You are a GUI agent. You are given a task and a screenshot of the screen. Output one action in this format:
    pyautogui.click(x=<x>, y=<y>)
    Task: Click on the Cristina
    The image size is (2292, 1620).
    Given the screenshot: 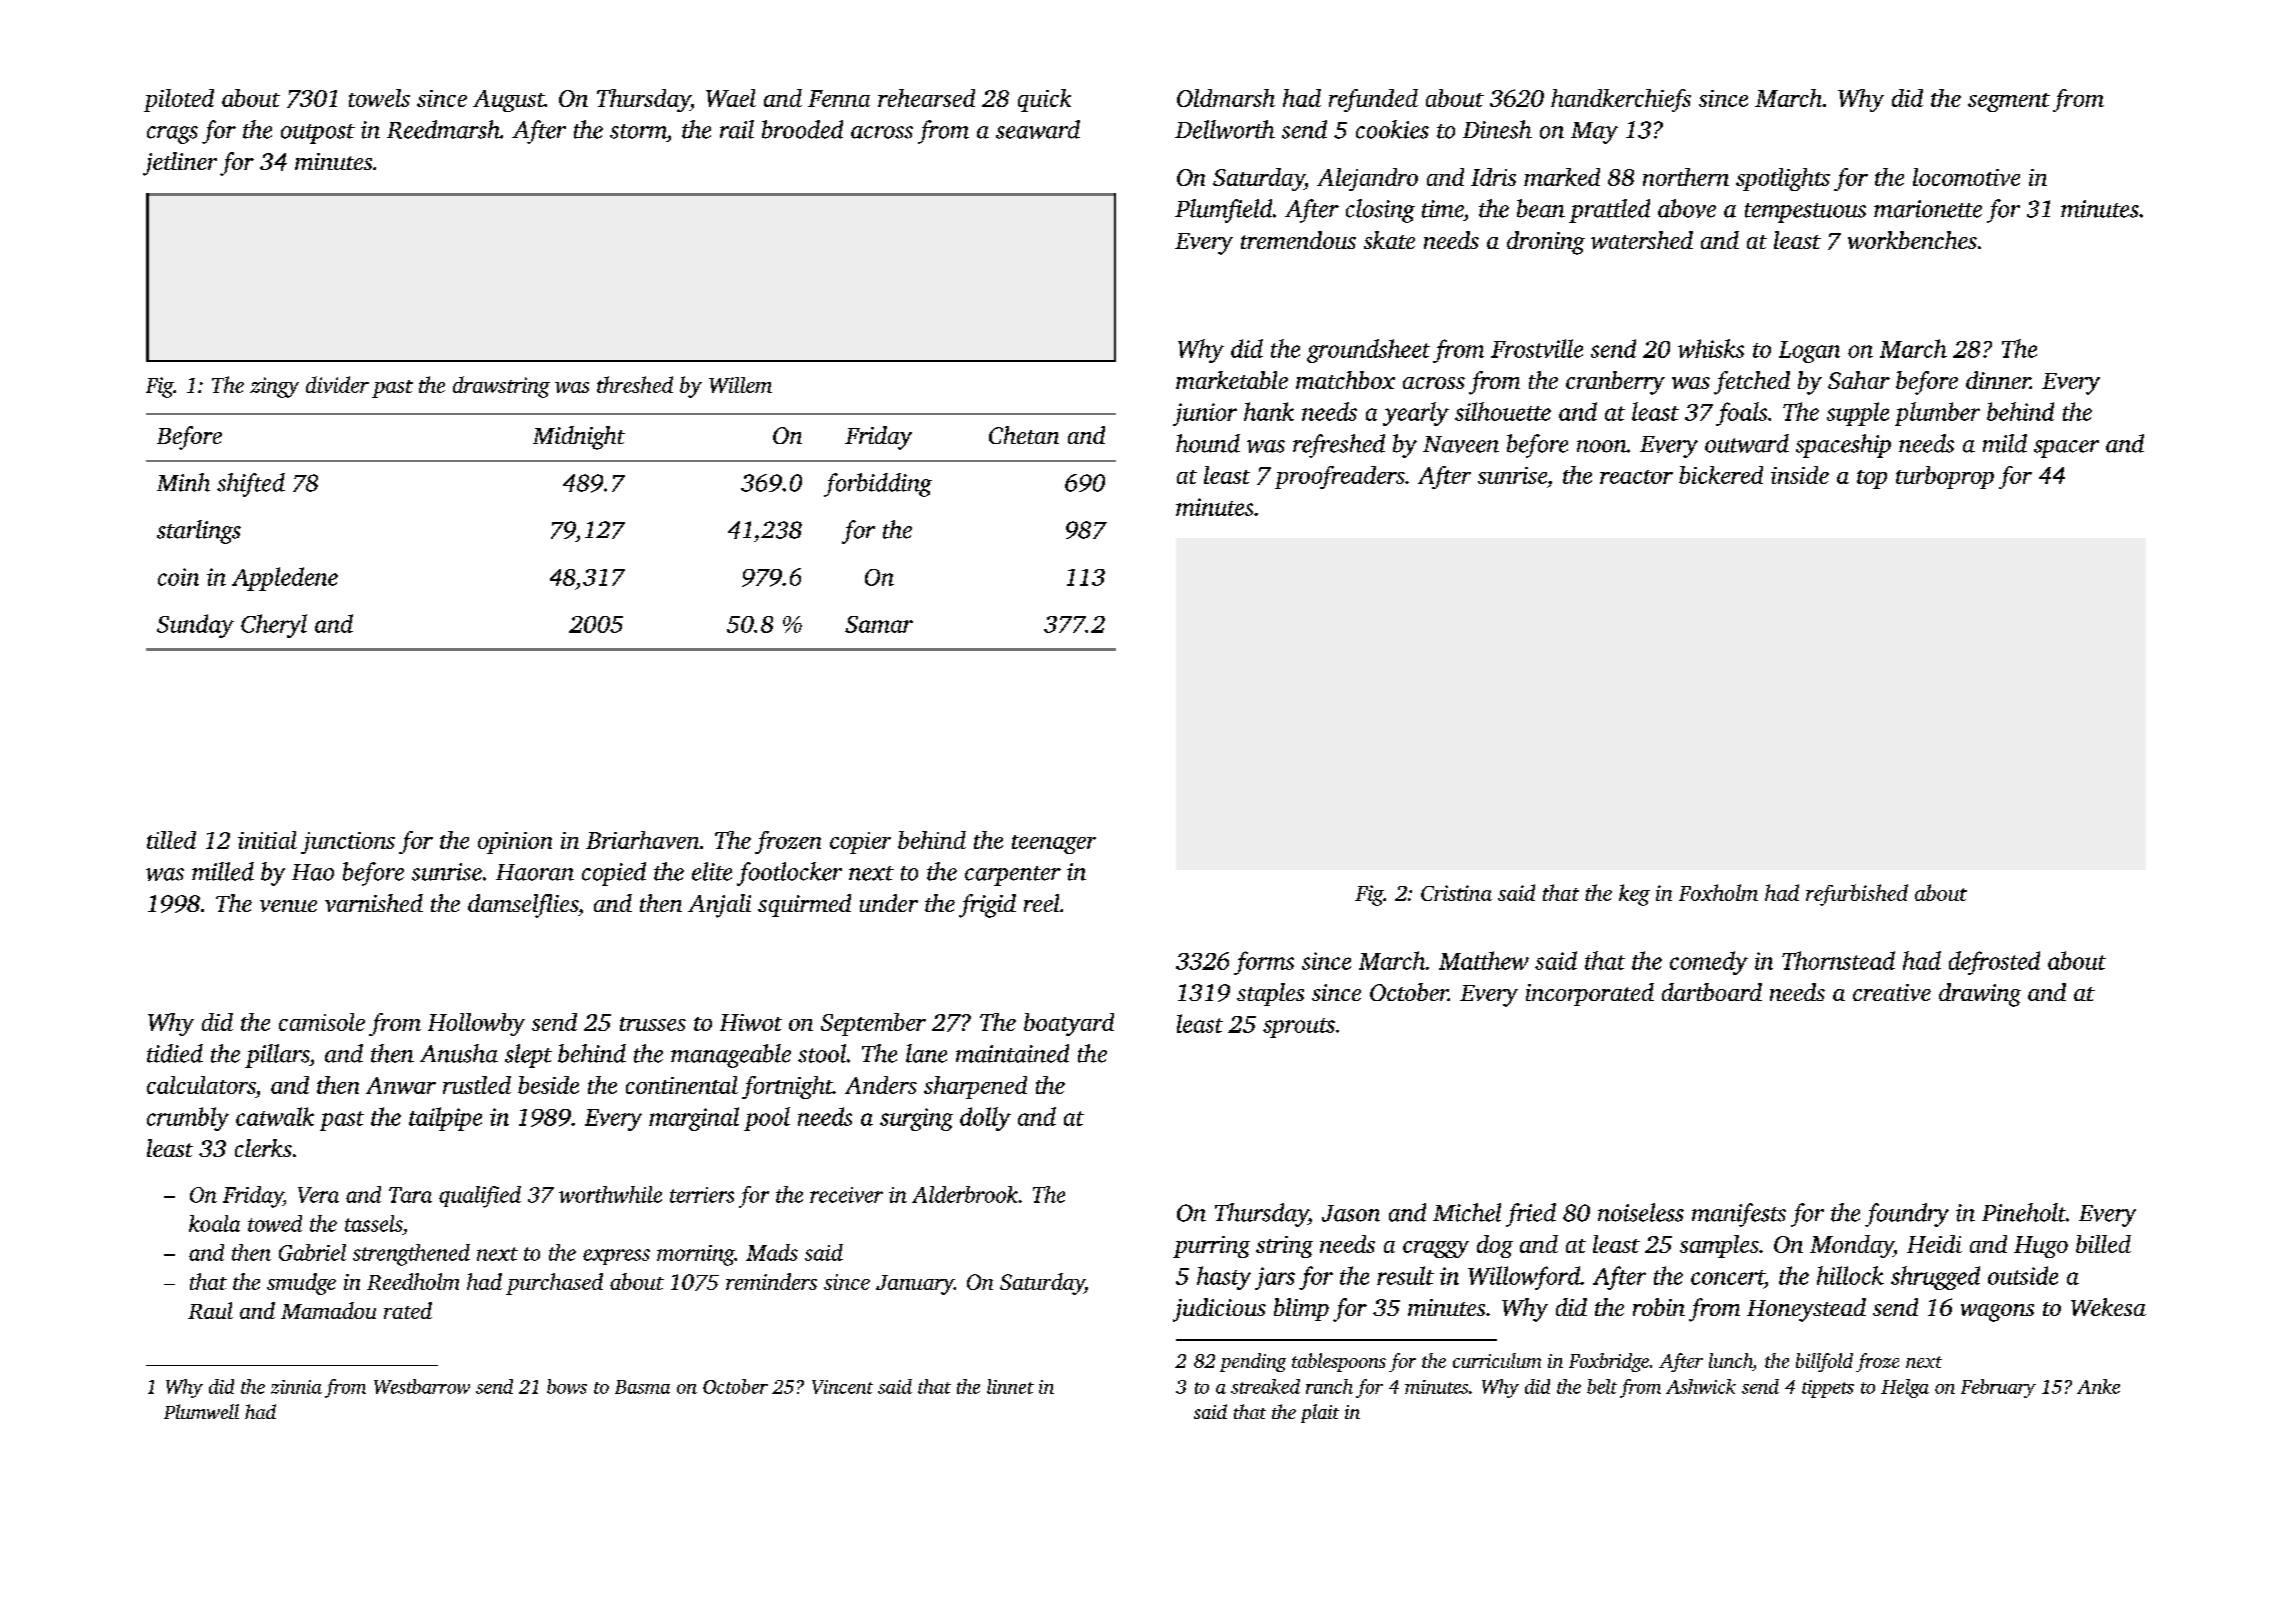 What is the action you would take?
    pyautogui.click(x=1456, y=893)
